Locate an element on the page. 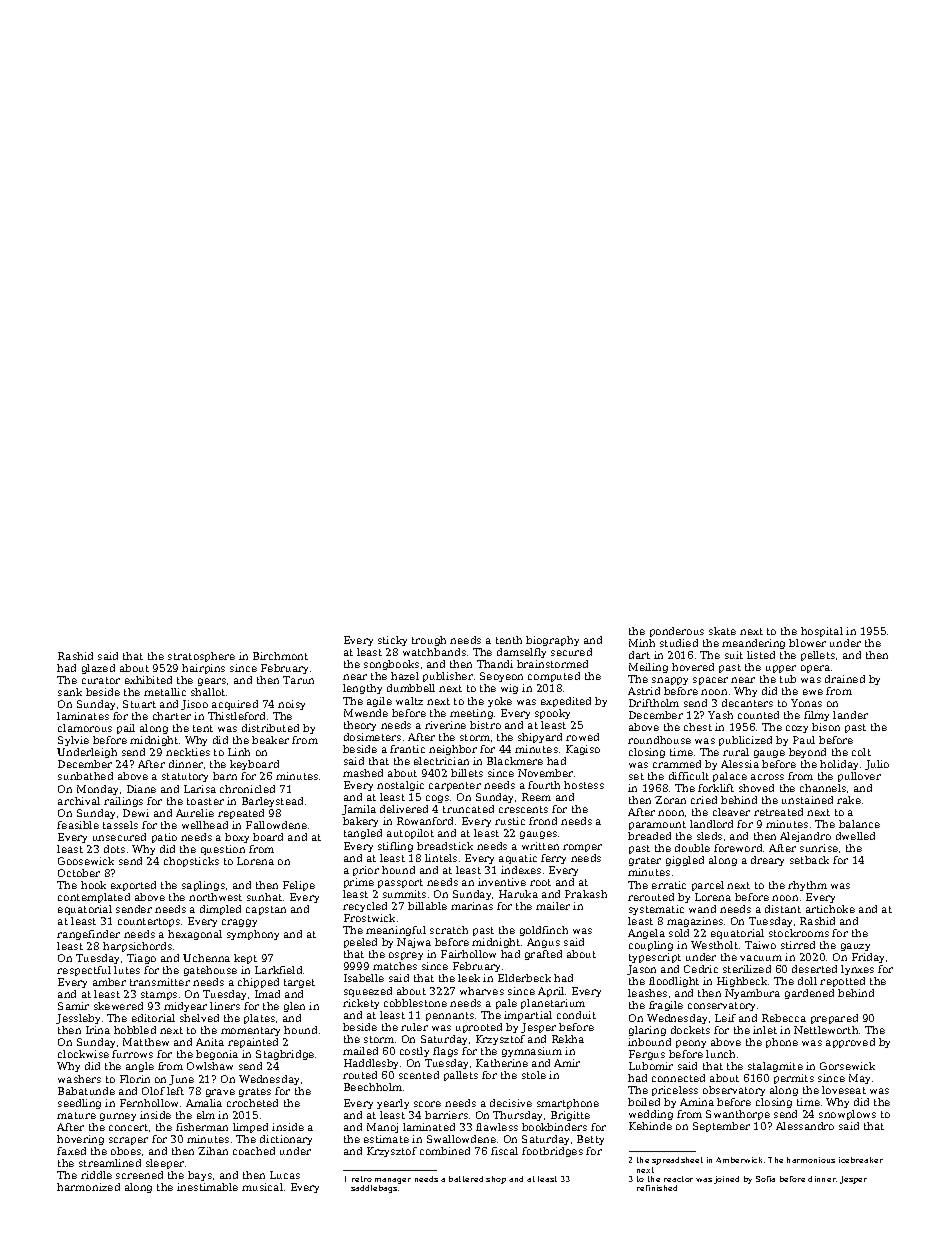 The image size is (952, 1233). shop is located at coordinates (496, 1180).
